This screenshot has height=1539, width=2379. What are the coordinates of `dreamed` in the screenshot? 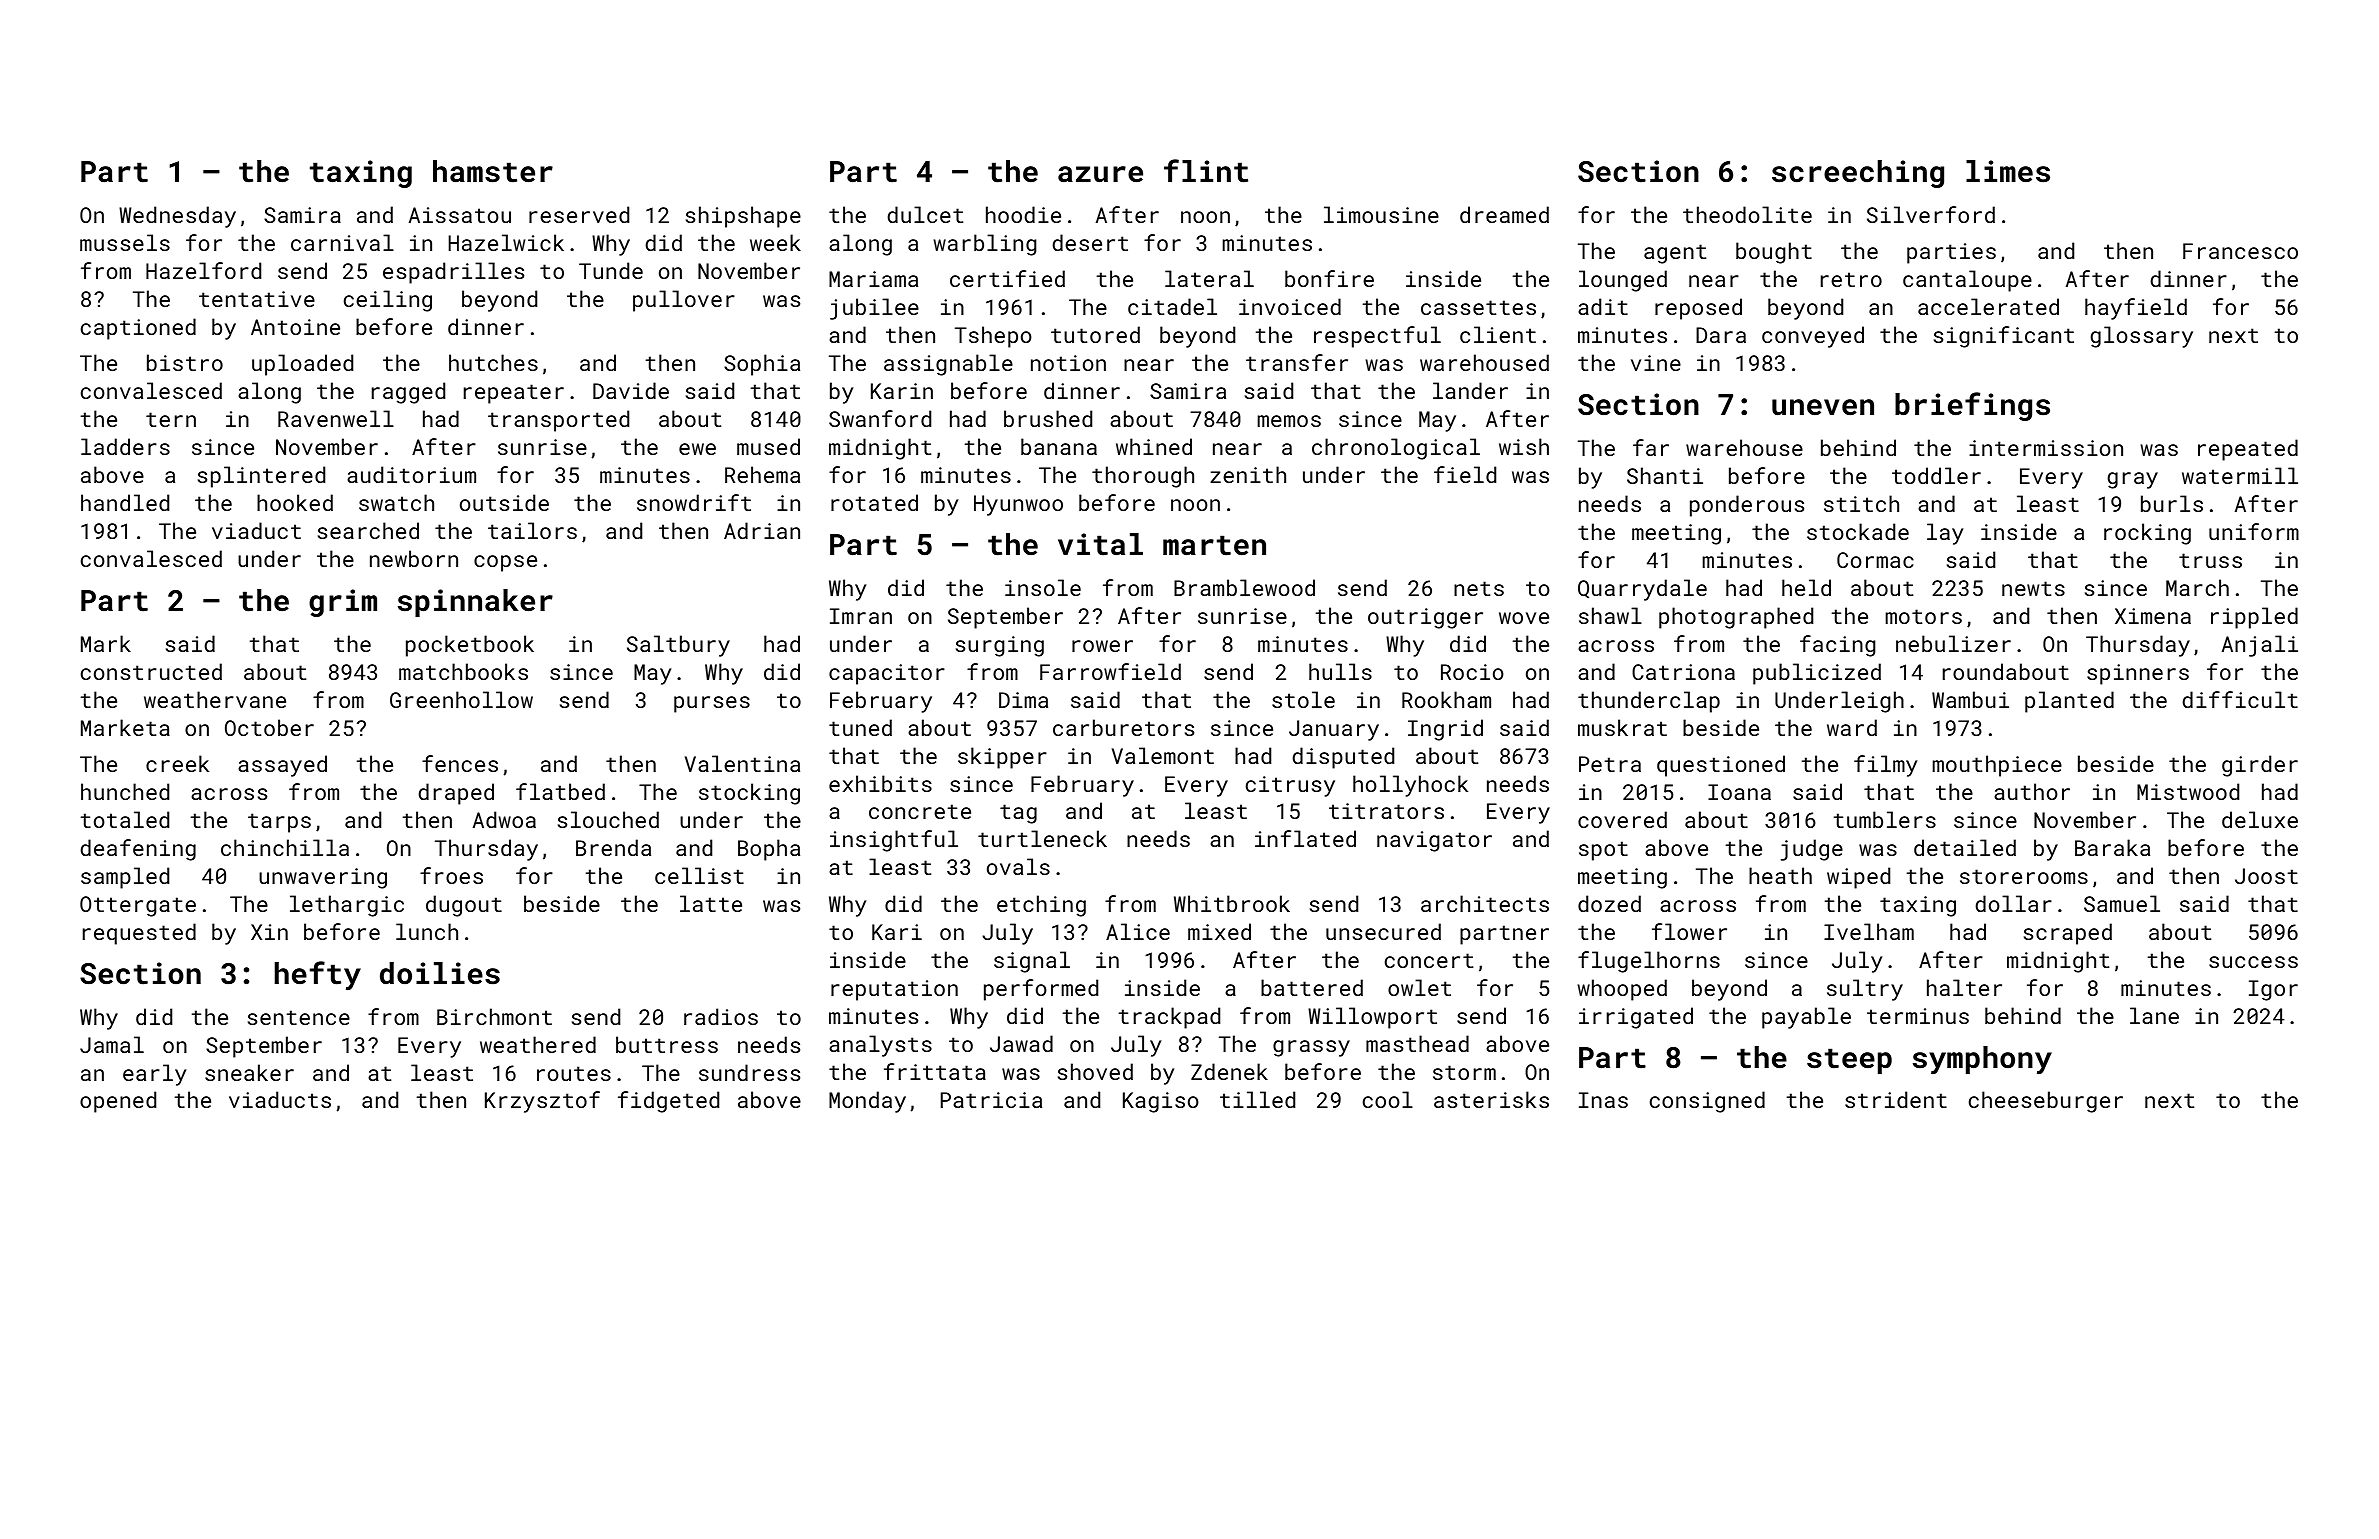 It's located at (1504, 214).
